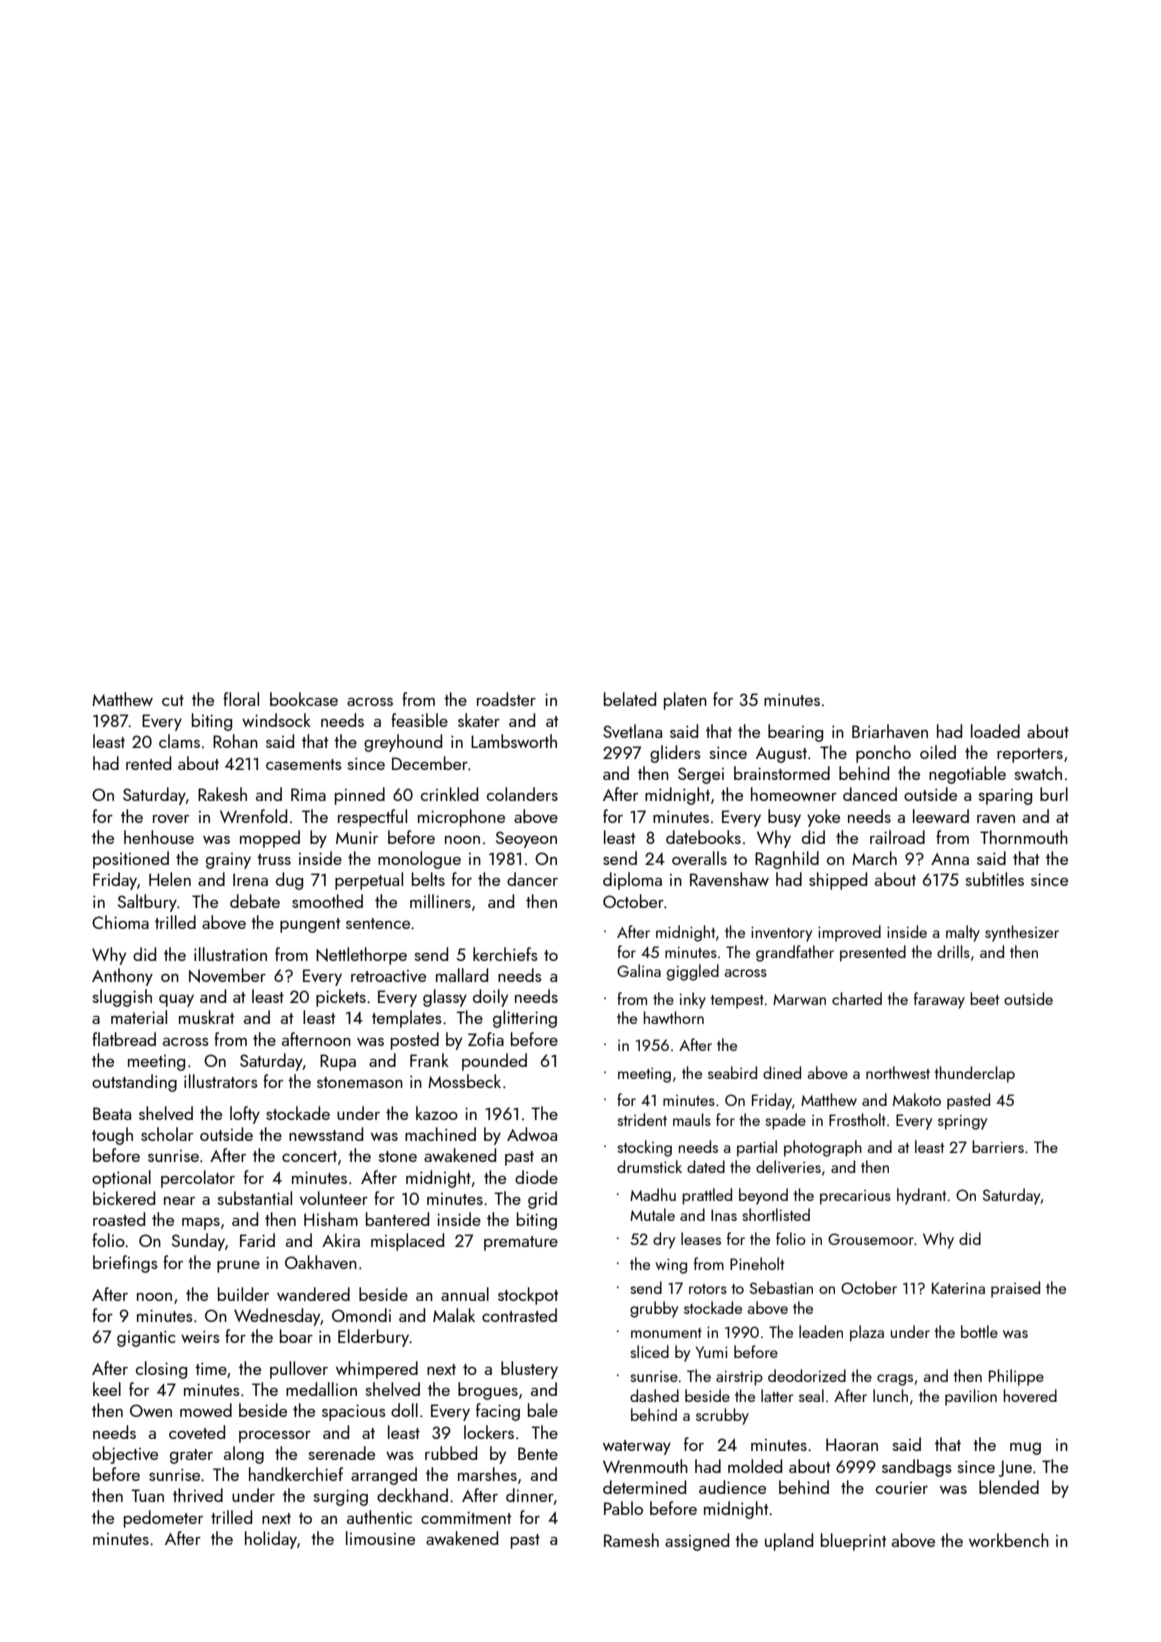 The height and width of the screenshot is (1642, 1161). Describe the element at coordinates (428, 879) in the screenshot. I see `belts` at that location.
